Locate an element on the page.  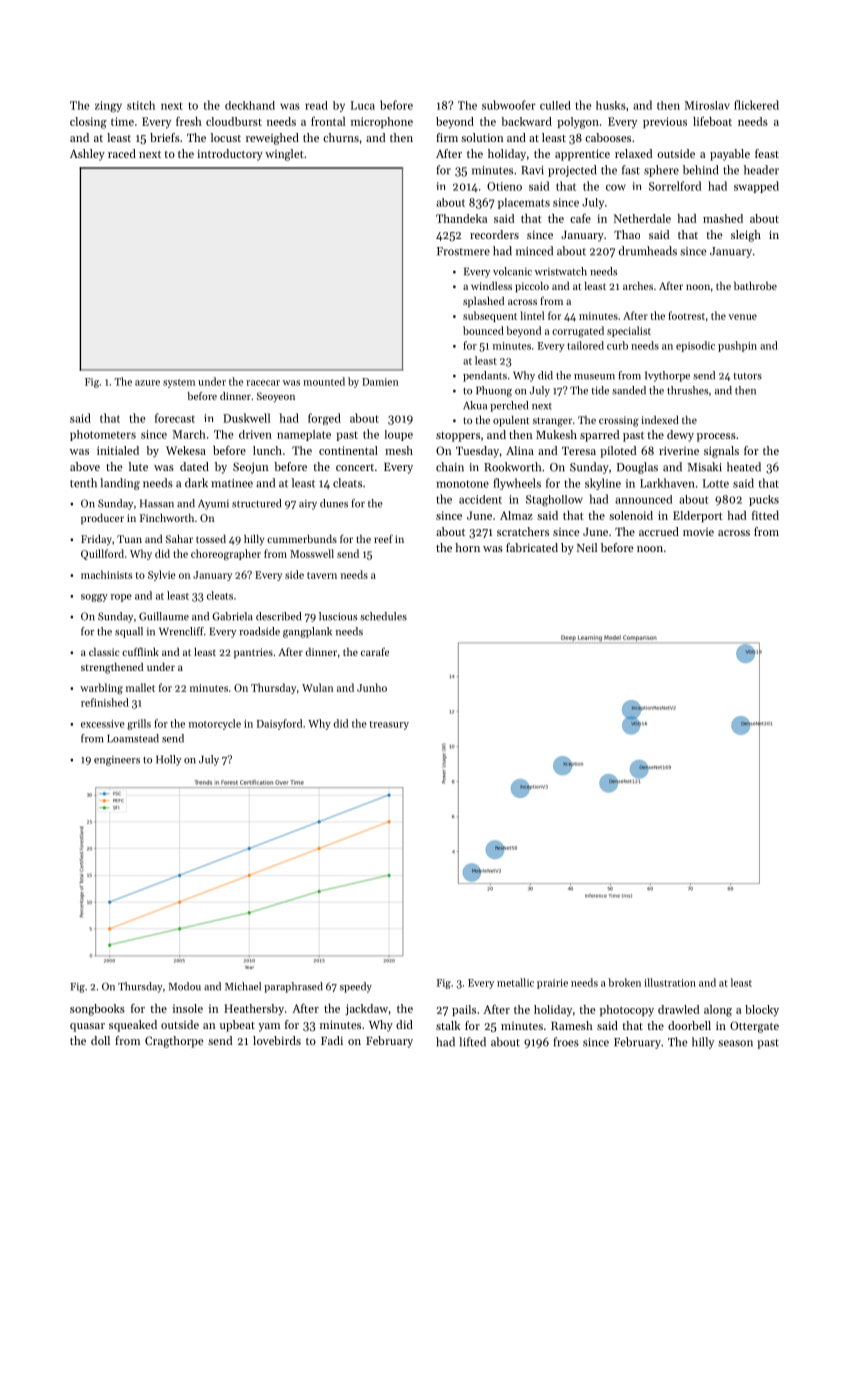
engineers is located at coordinates (117, 761).
